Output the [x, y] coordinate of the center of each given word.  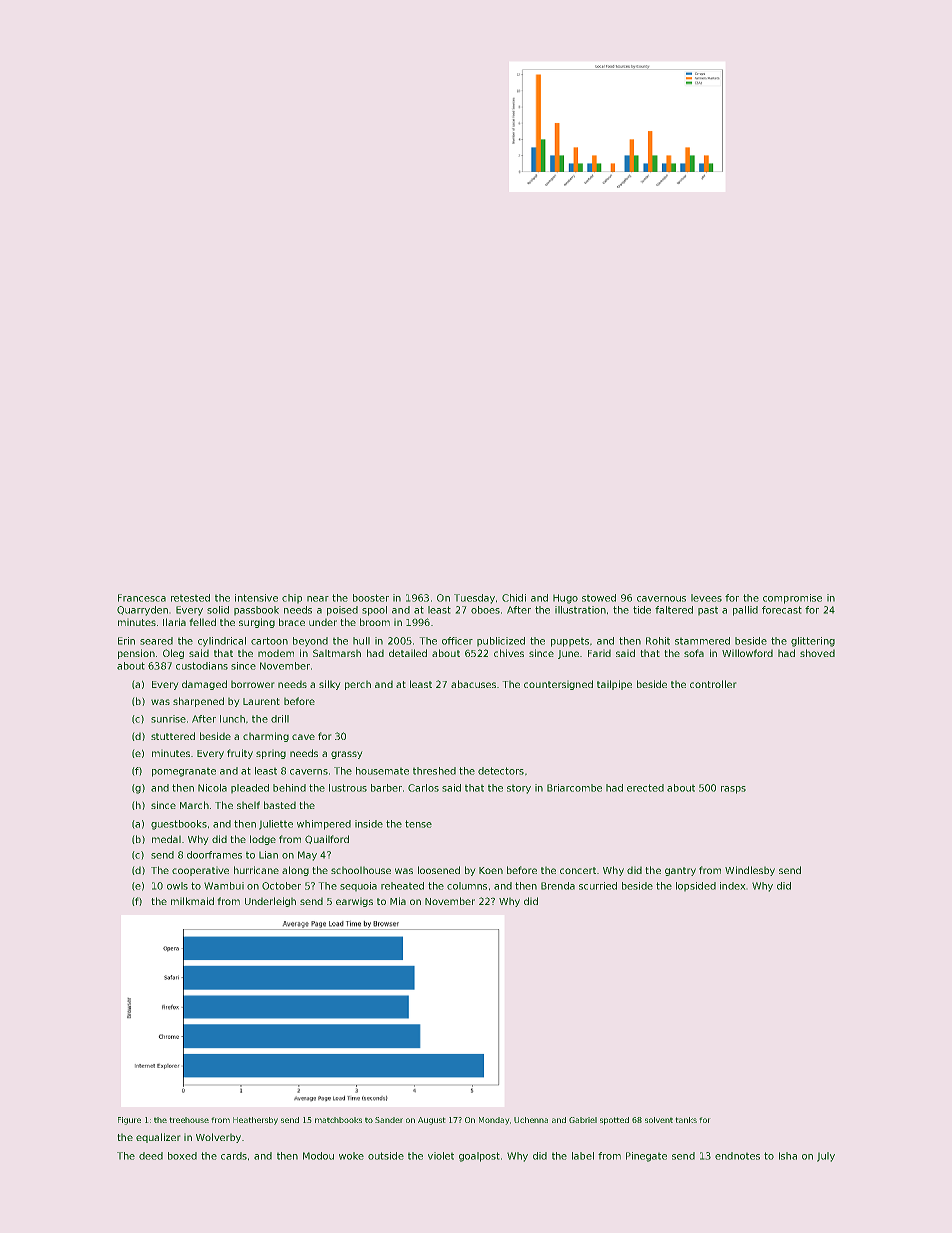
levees [706, 598]
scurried [598, 886]
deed [151, 1156]
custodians [202, 666]
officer [457, 641]
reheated [402, 886]
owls [177, 886]
